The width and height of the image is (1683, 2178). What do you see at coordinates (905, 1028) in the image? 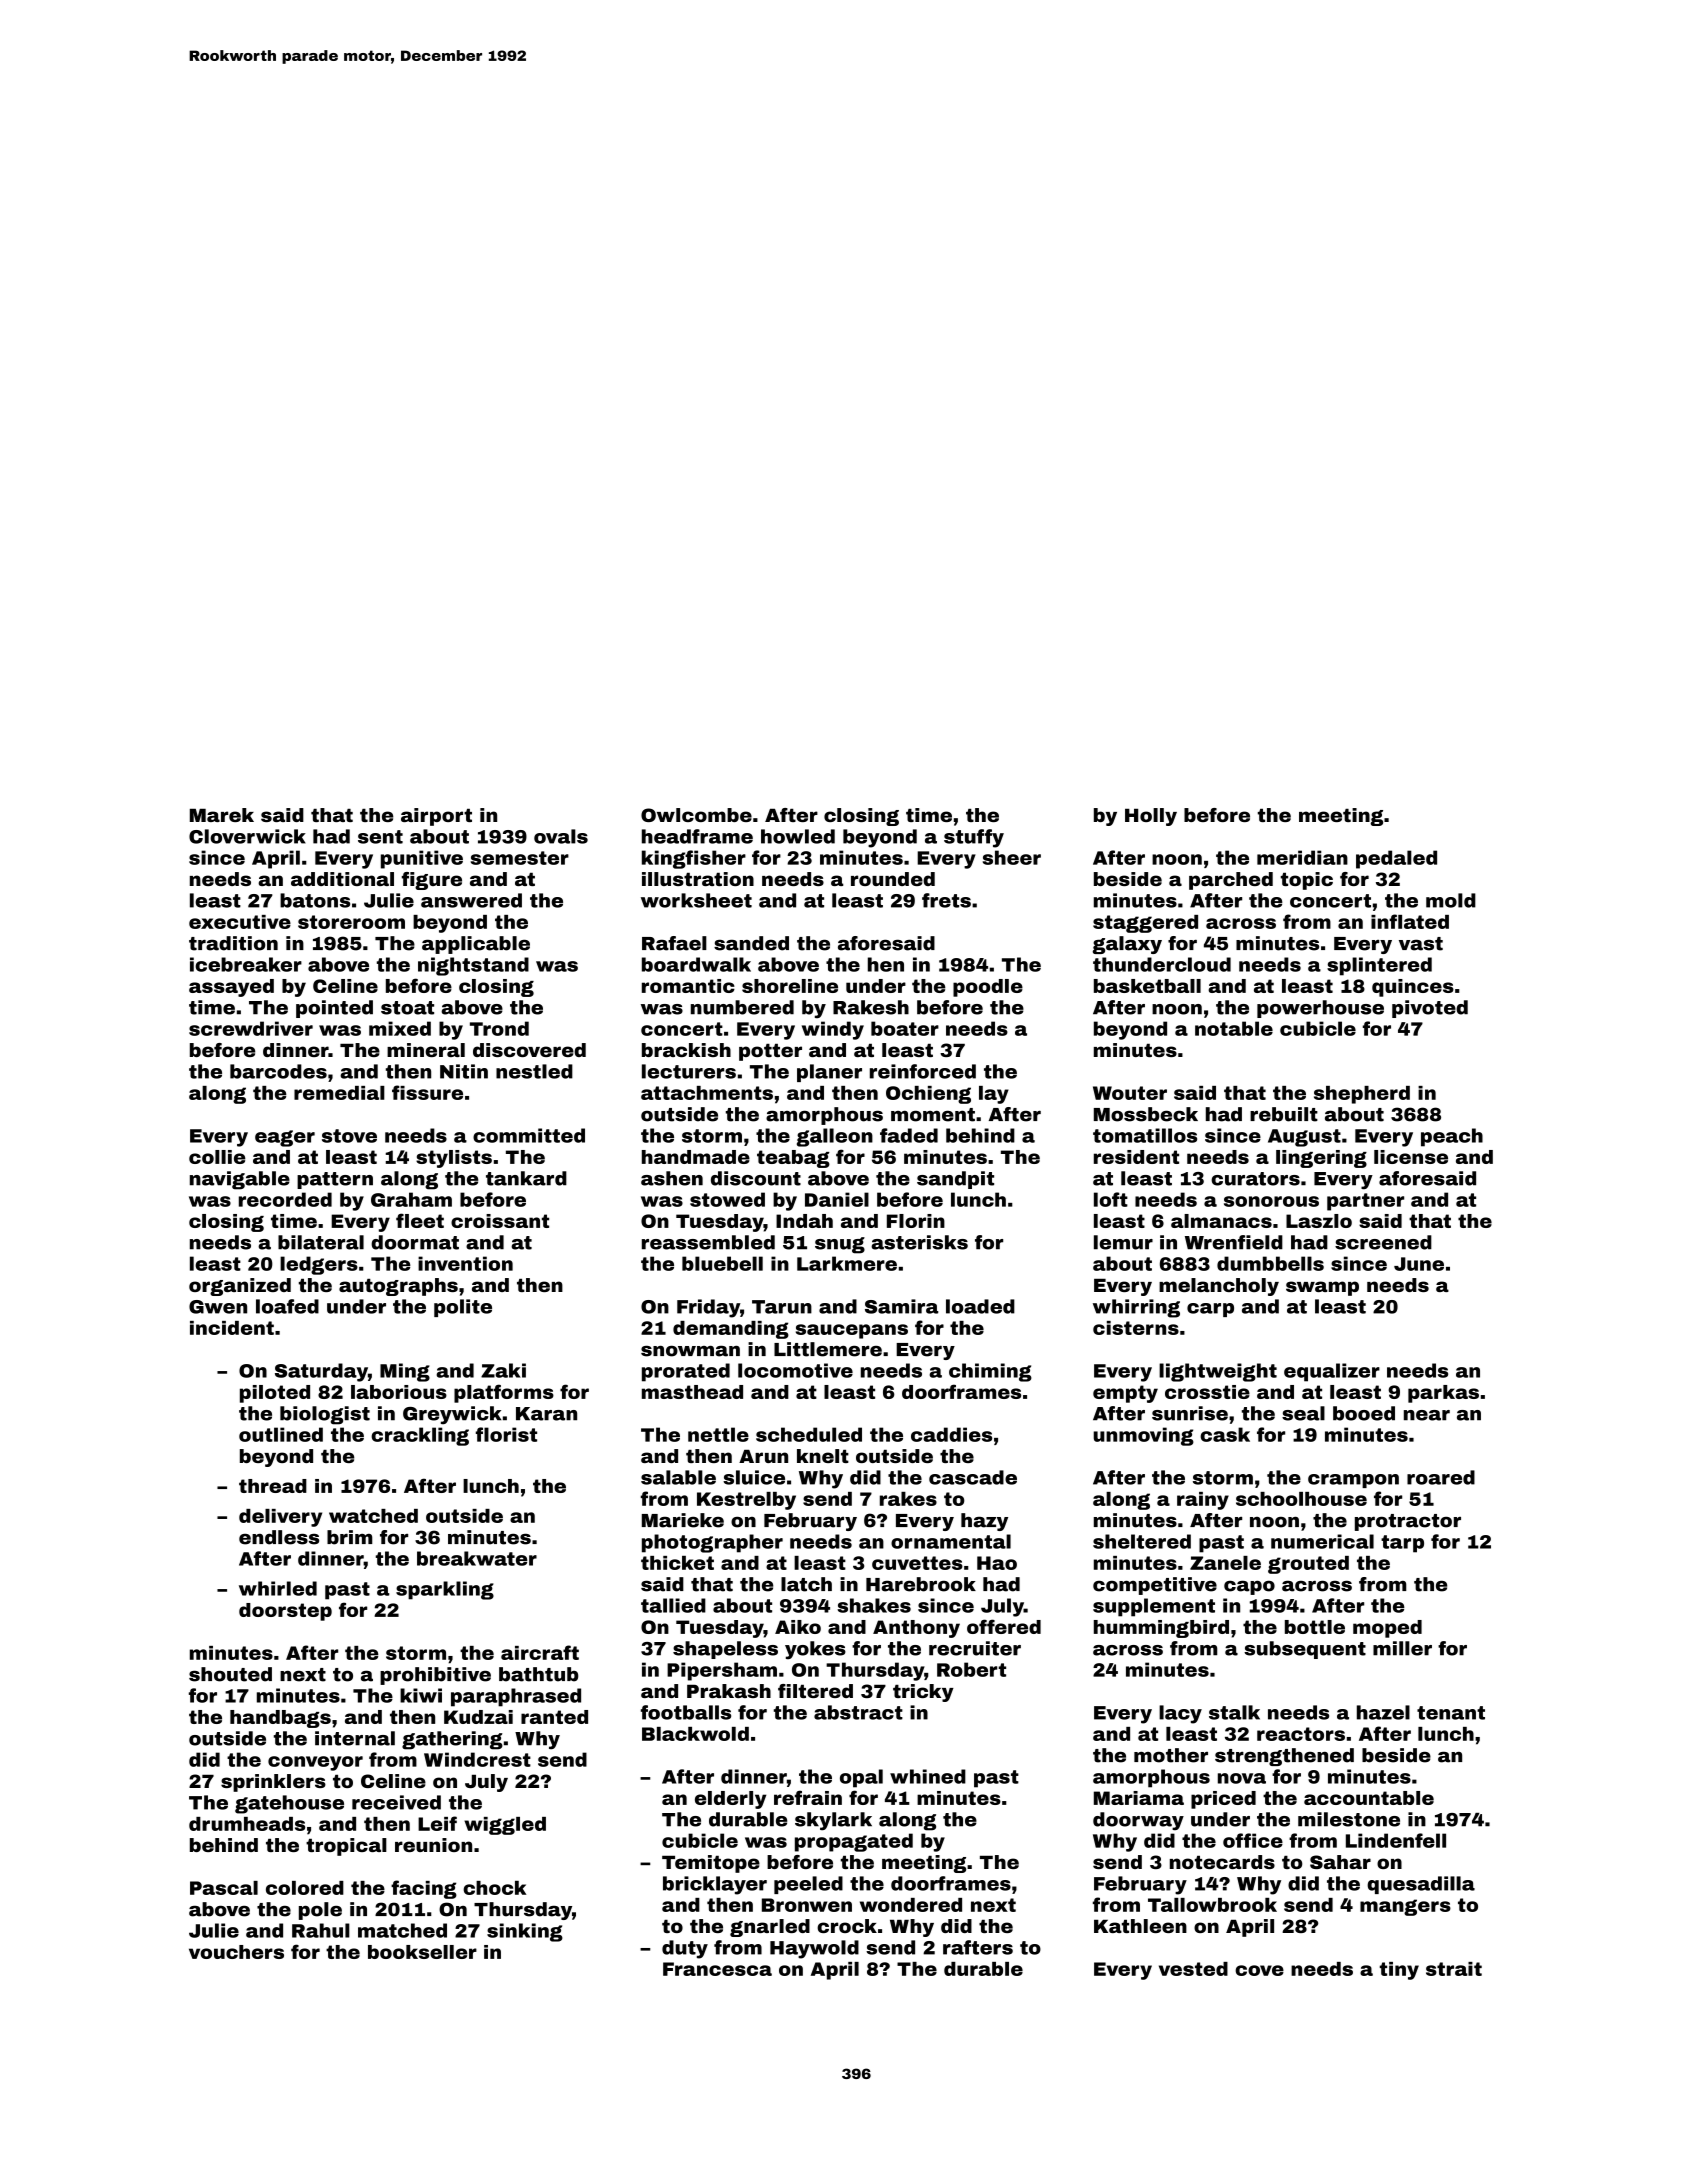
I see `boater` at bounding box center [905, 1028].
